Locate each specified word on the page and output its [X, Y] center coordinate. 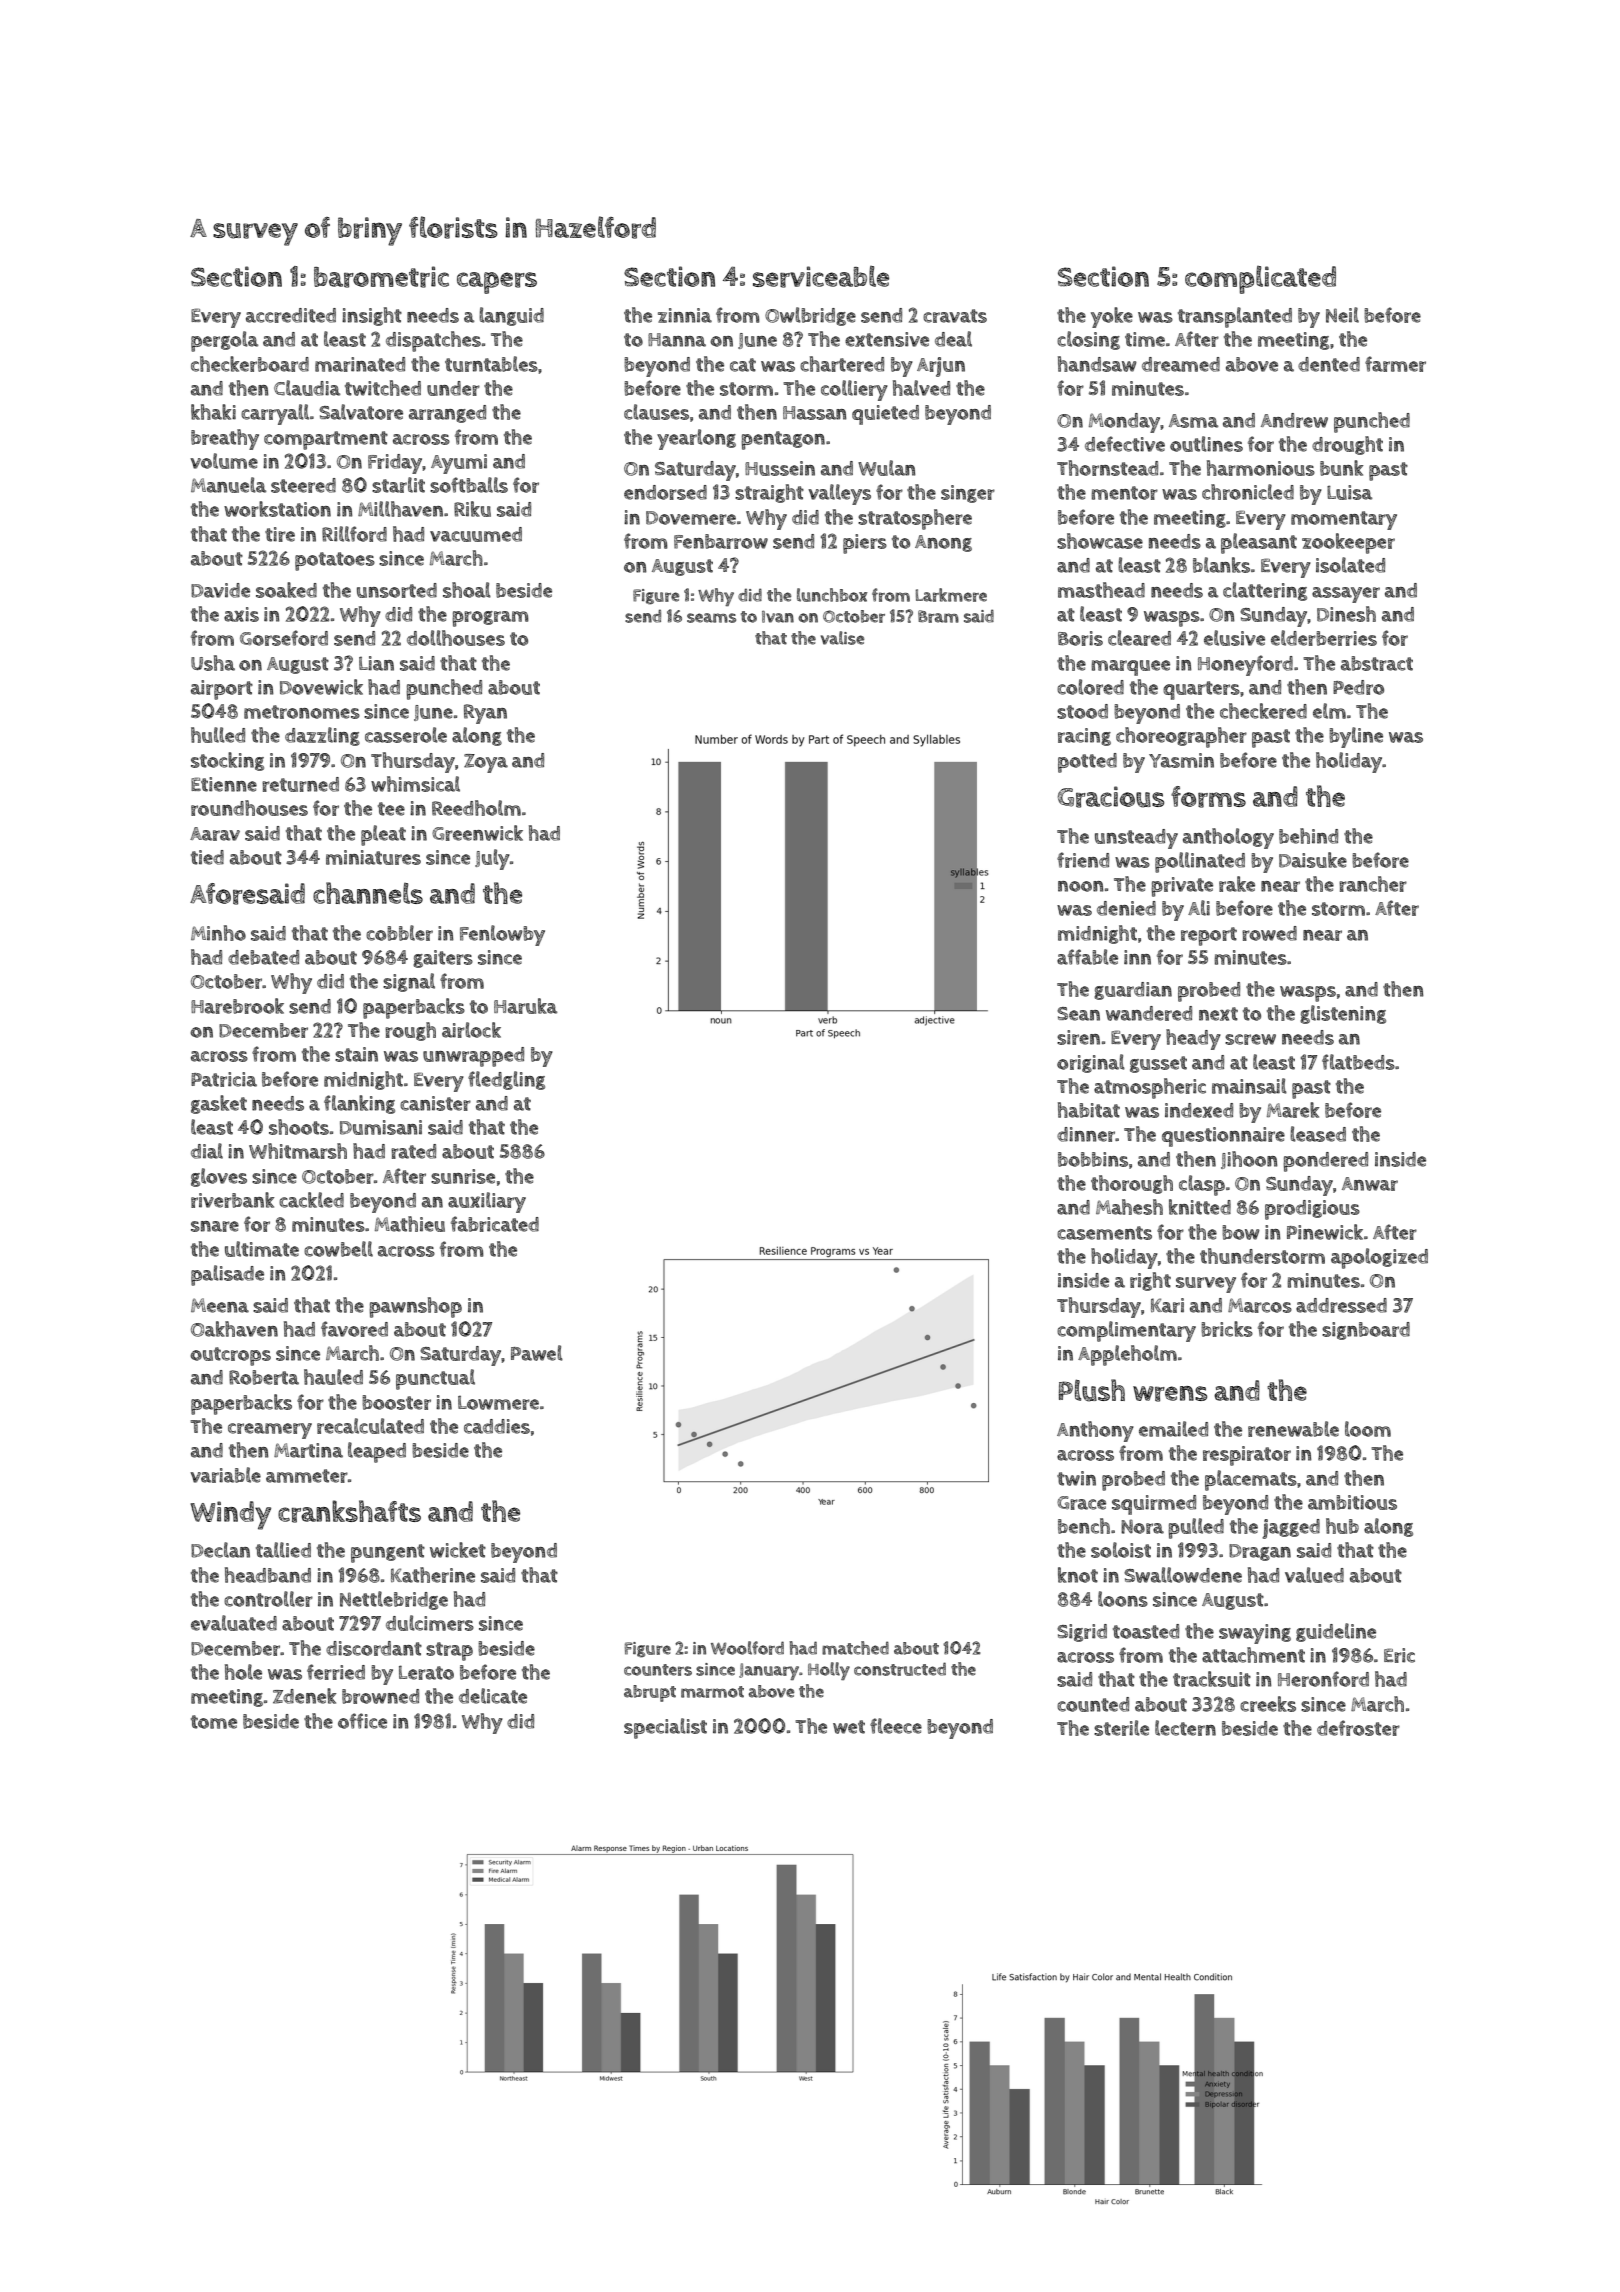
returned [300, 784]
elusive [1234, 638]
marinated [360, 364]
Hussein [780, 468]
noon [1081, 886]
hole [243, 1672]
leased [1318, 1134]
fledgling [506, 1080]
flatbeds [1358, 1062]
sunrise [463, 1176]
